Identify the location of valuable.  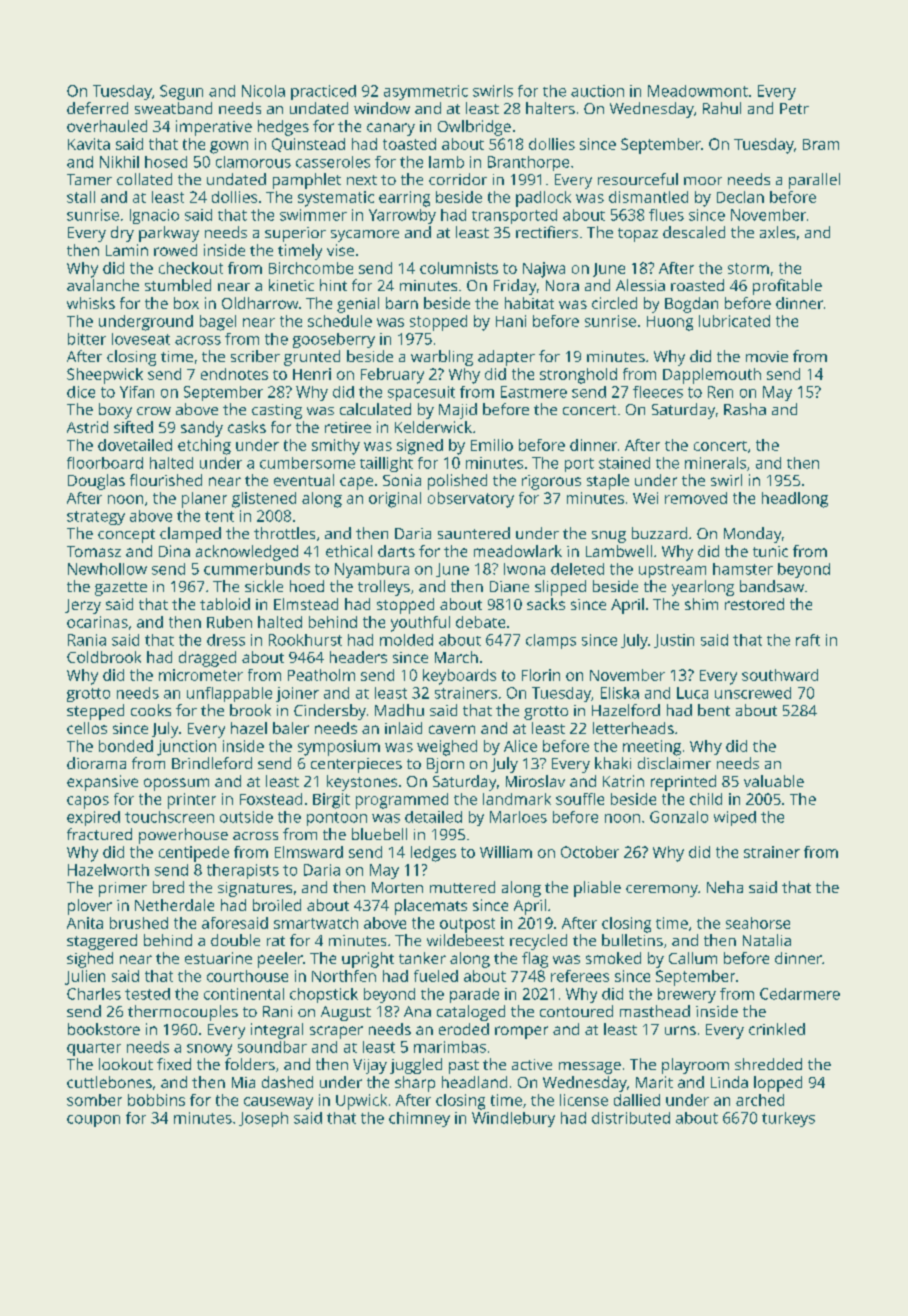
(774, 781).
